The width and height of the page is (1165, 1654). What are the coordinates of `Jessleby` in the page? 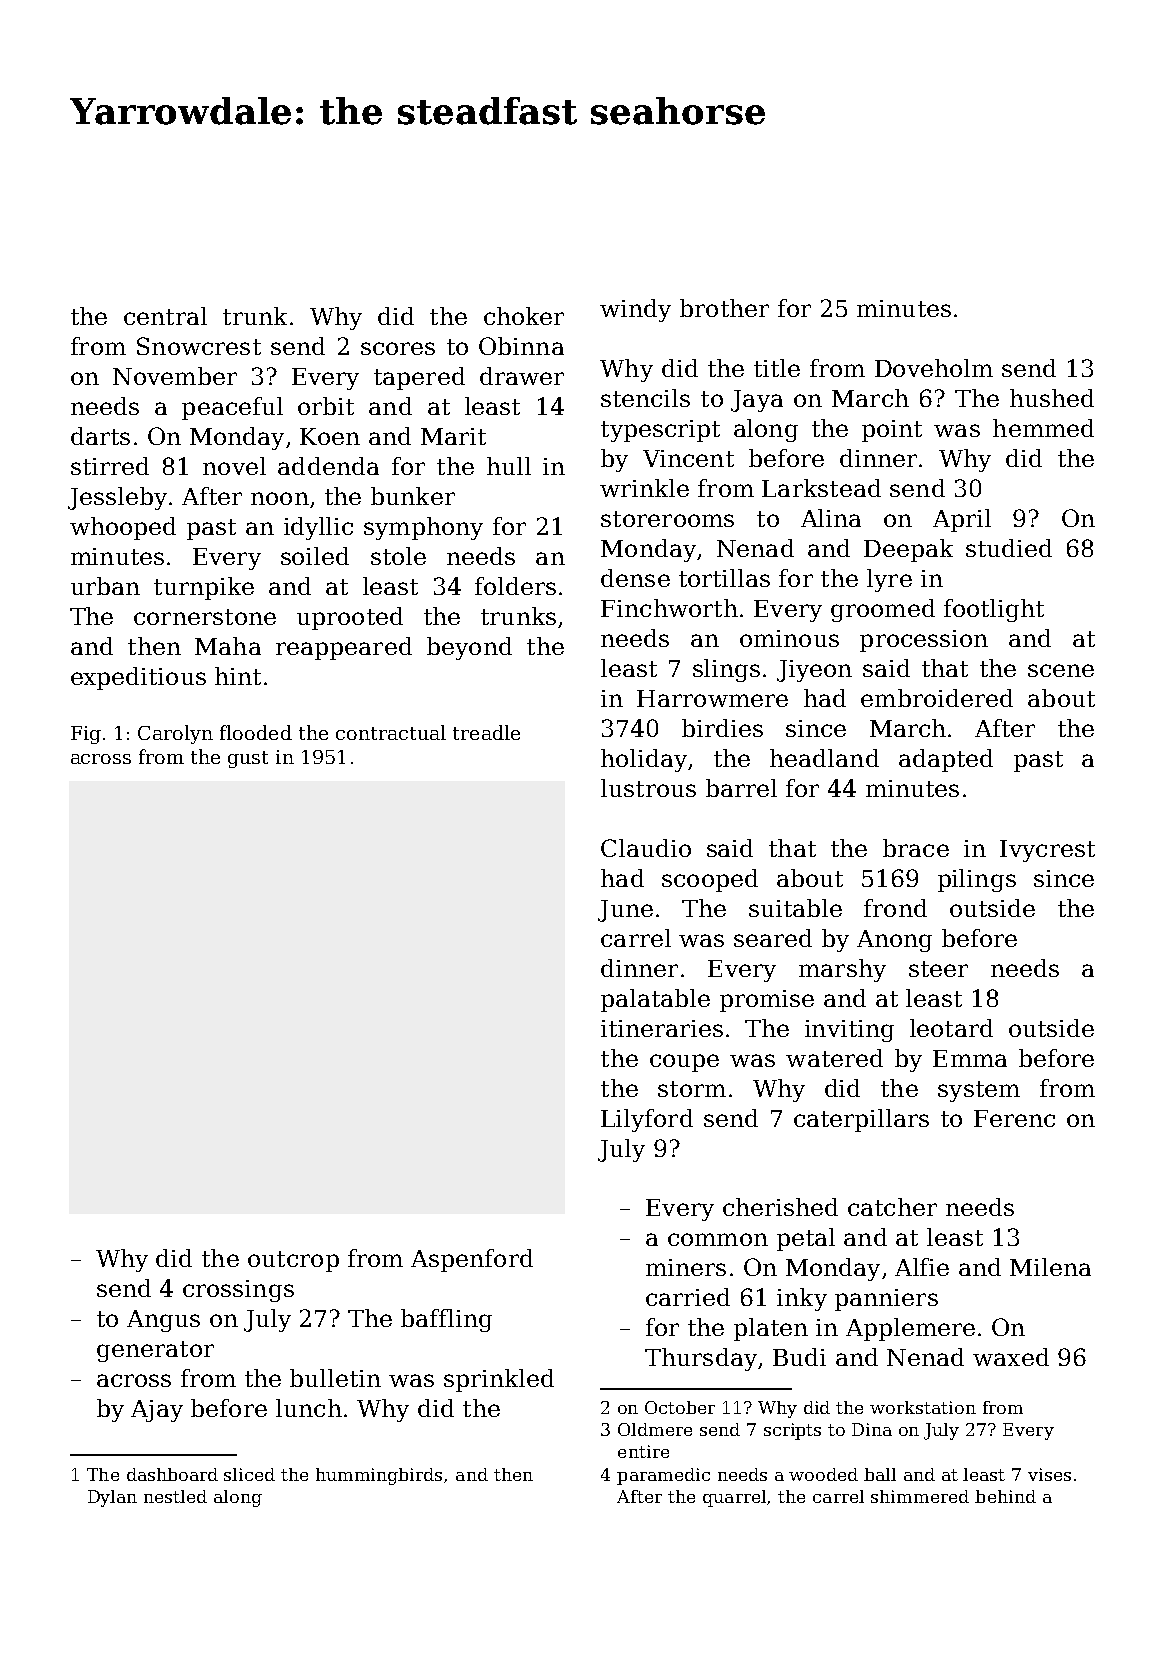 It's located at (117, 498).
